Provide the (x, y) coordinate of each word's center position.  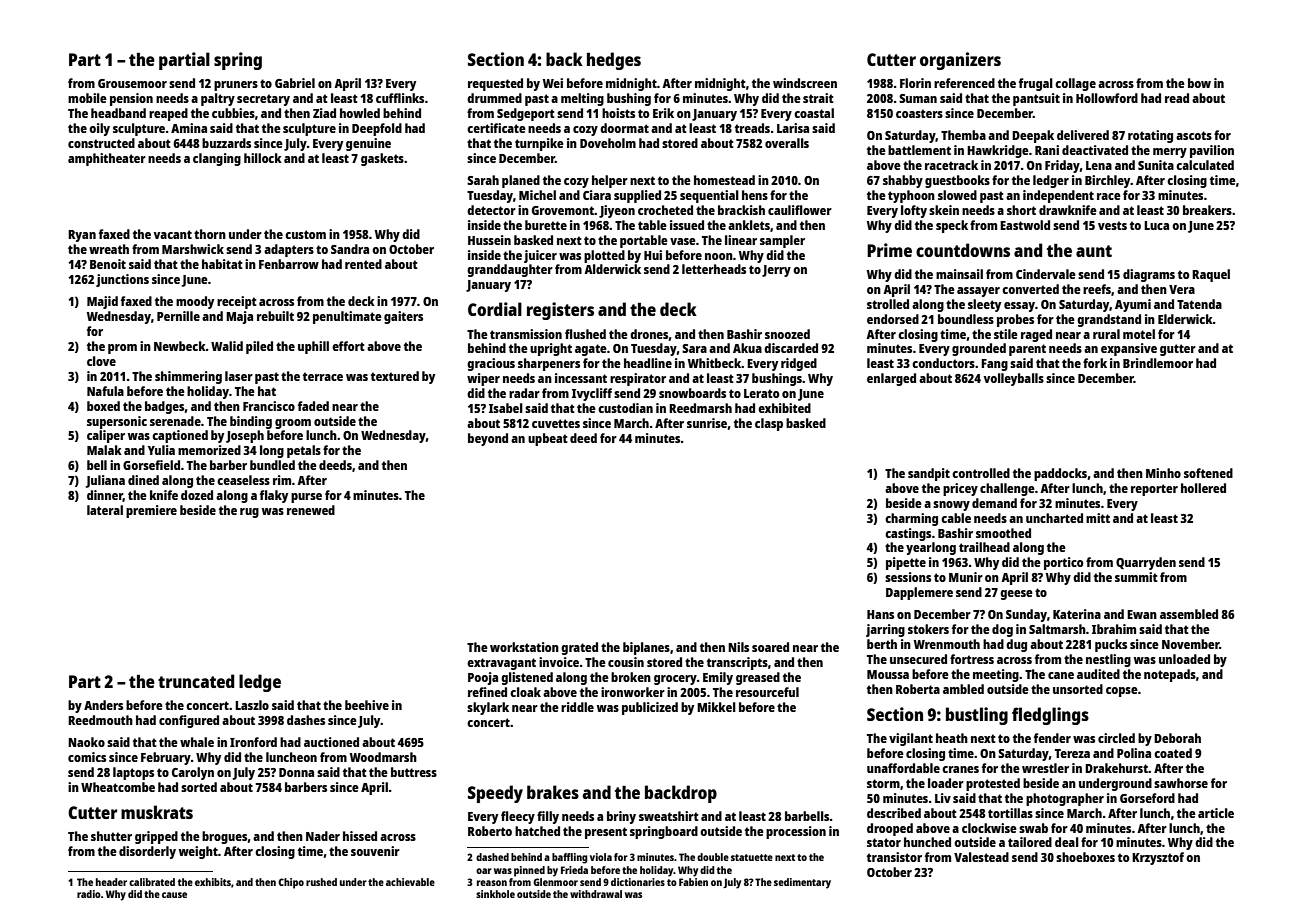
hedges (614, 61)
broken (631, 677)
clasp (769, 424)
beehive (367, 705)
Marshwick (193, 249)
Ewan (1142, 614)
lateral (105, 510)
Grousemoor (132, 83)
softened (1208, 473)
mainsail (959, 274)
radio (89, 894)
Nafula (105, 391)
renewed (311, 510)
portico (1064, 563)
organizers (960, 61)
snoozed (787, 334)
